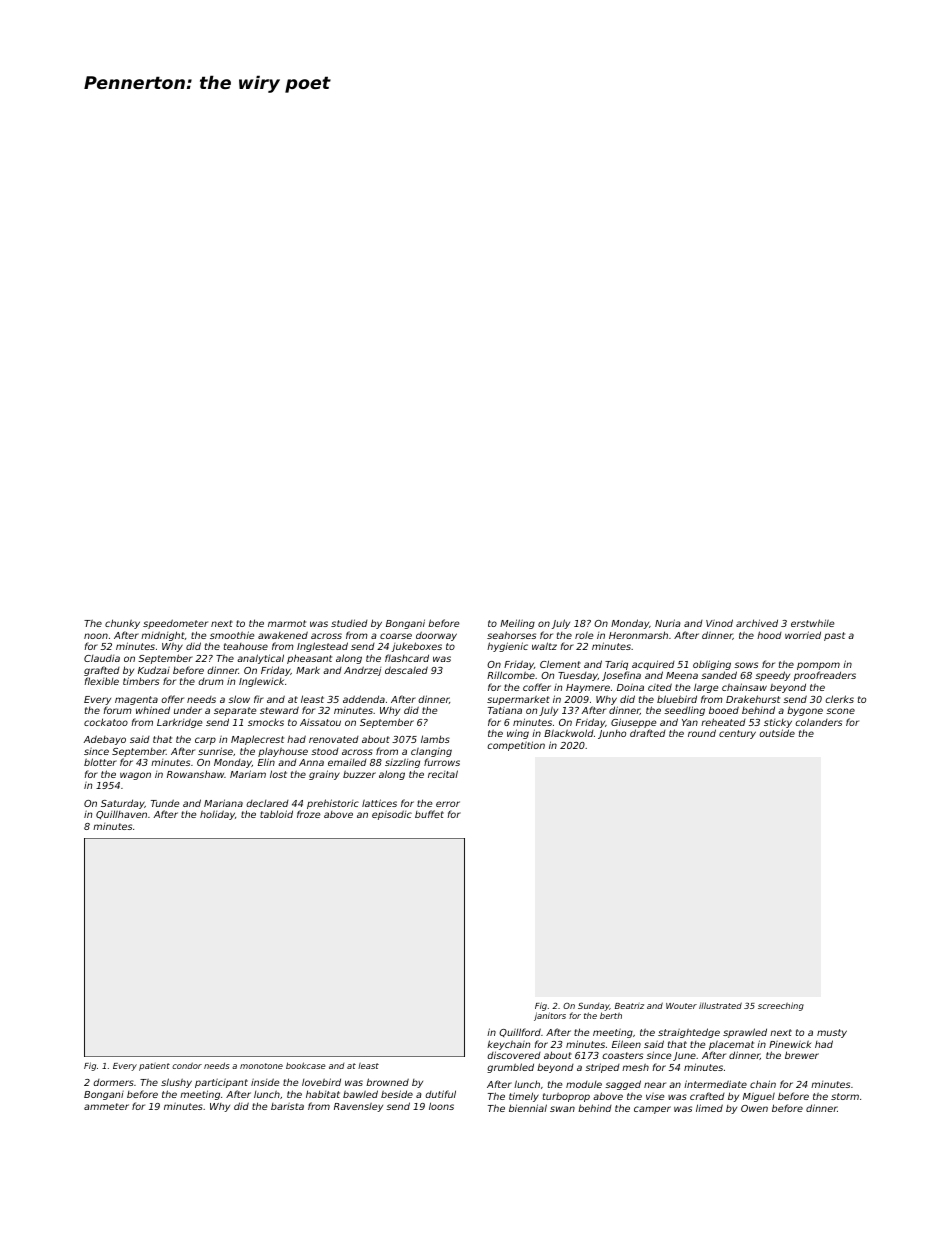  What do you see at coordinates (723, 722) in the screenshot?
I see `reheated` at bounding box center [723, 722].
